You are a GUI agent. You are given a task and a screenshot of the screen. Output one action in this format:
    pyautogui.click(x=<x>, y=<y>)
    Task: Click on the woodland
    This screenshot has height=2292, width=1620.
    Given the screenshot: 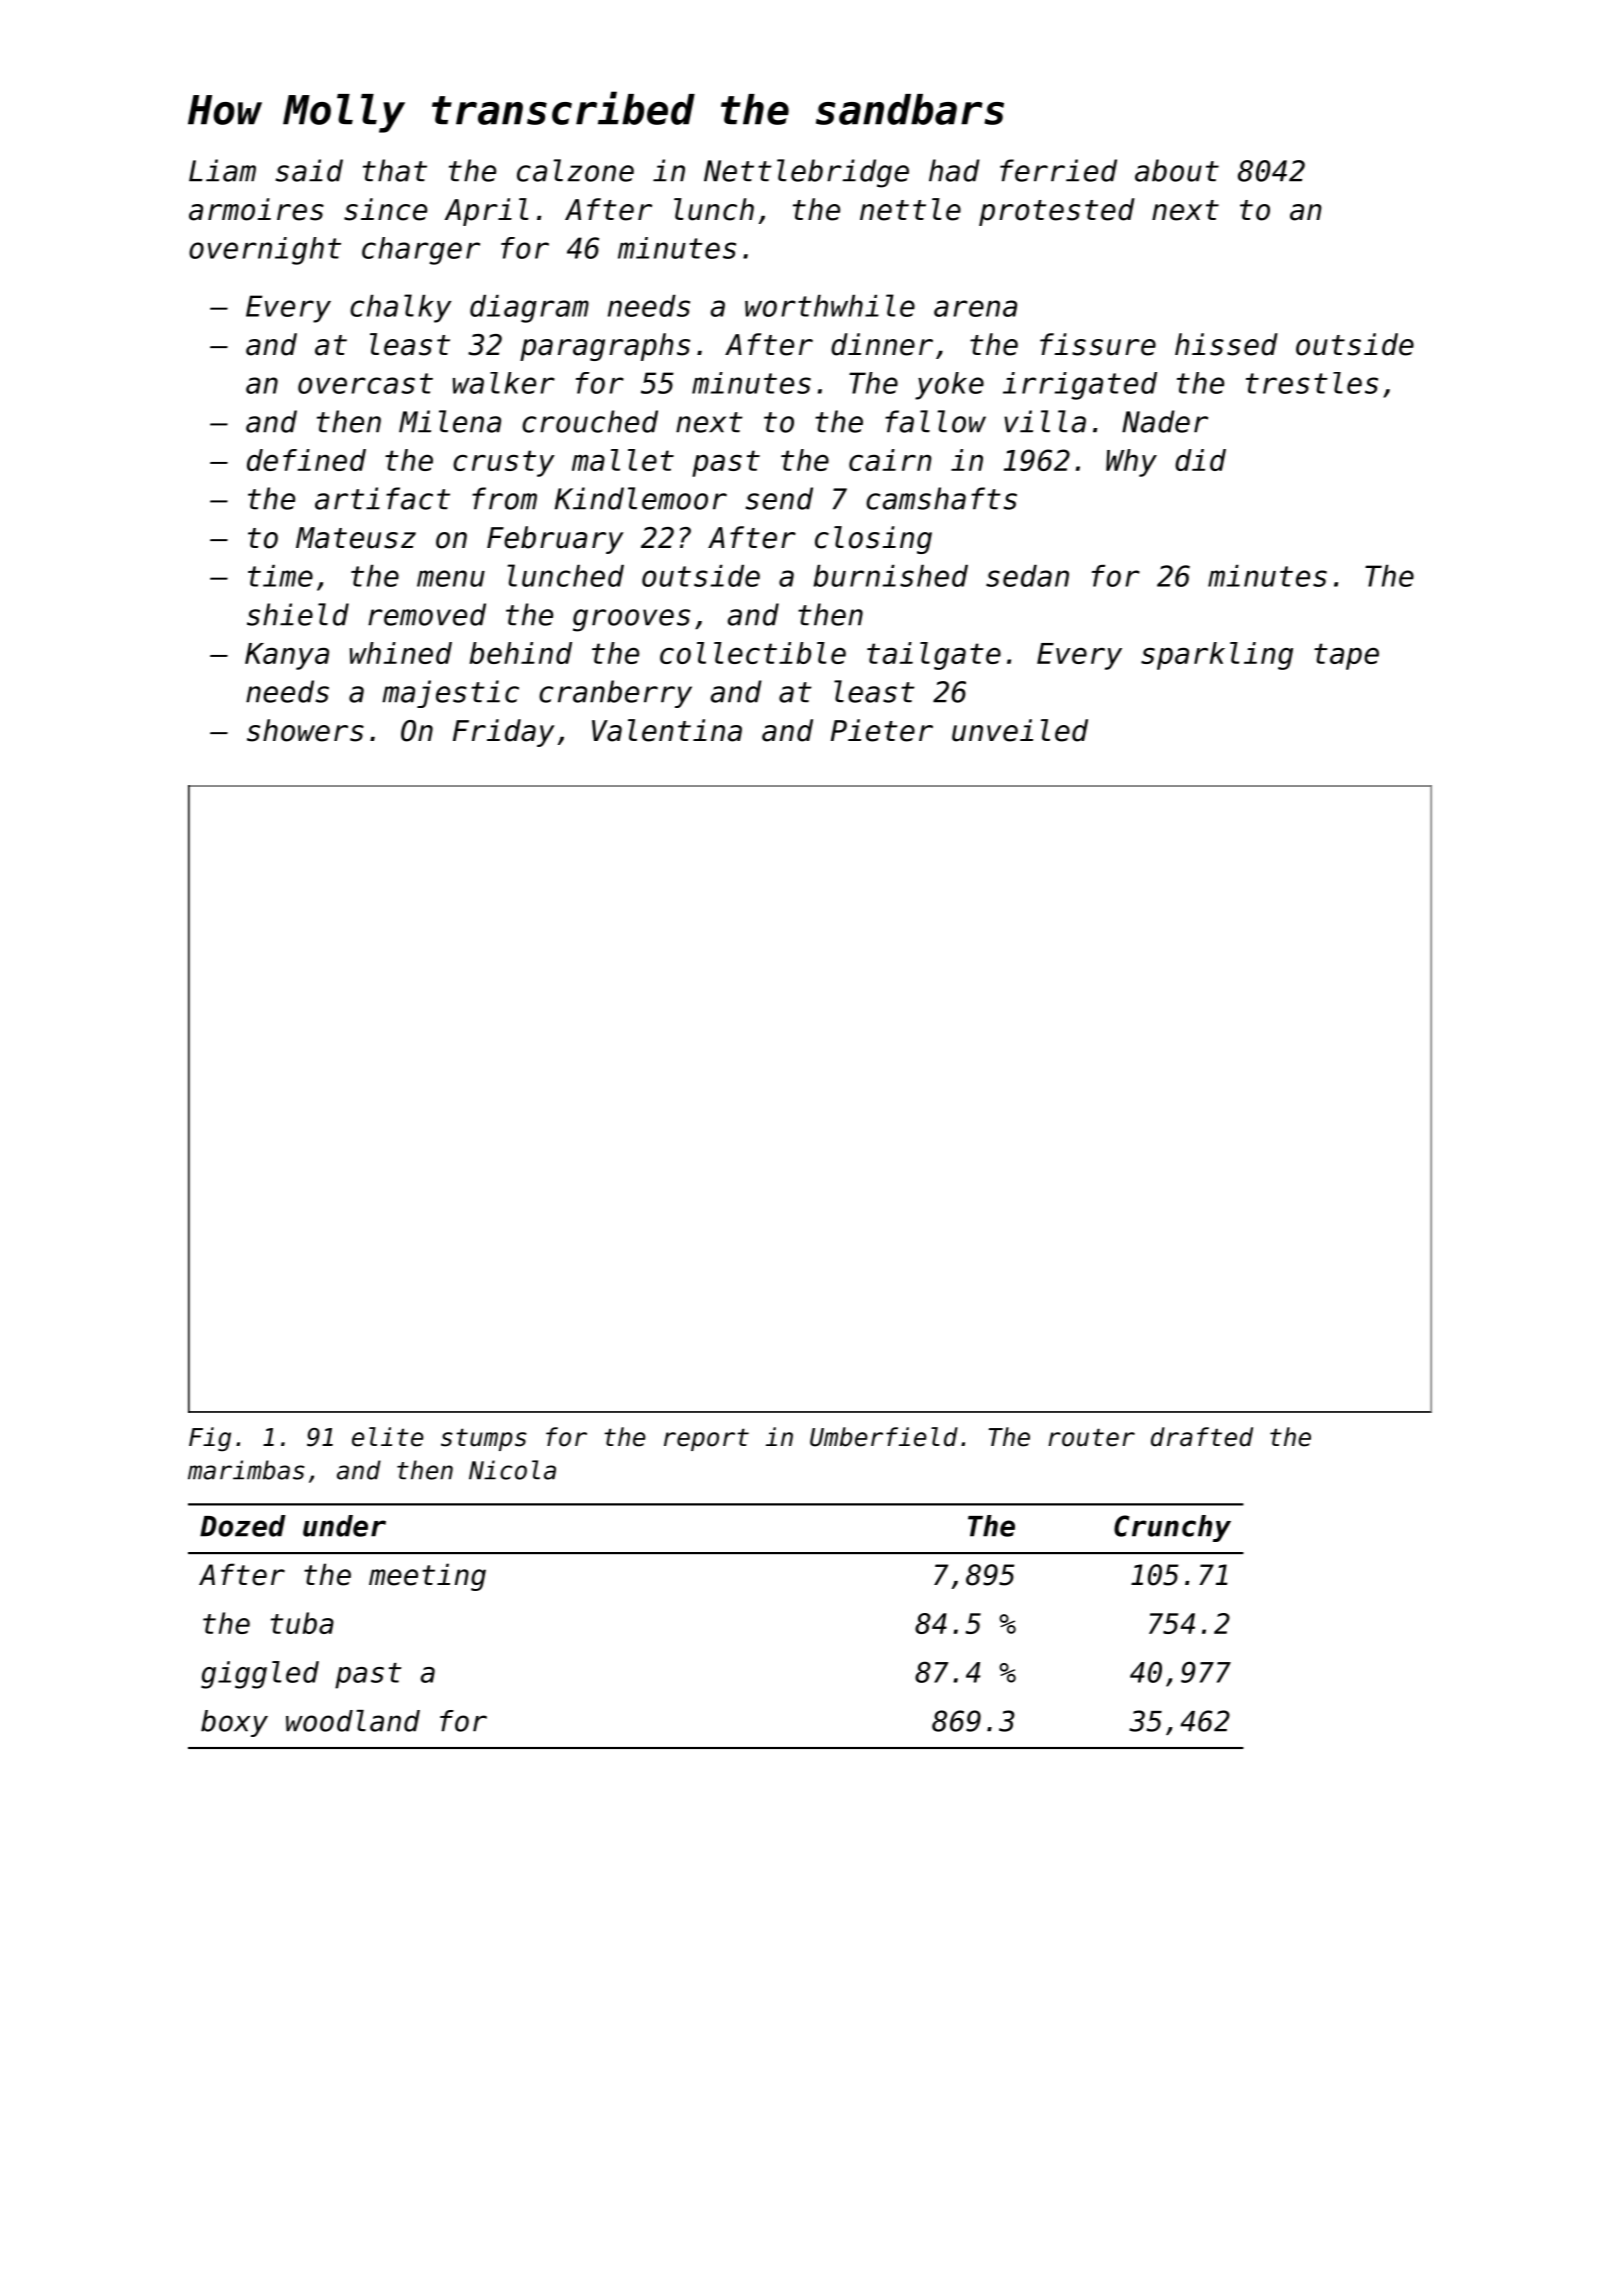 What is the action you would take?
    pyautogui.click(x=353, y=1721)
